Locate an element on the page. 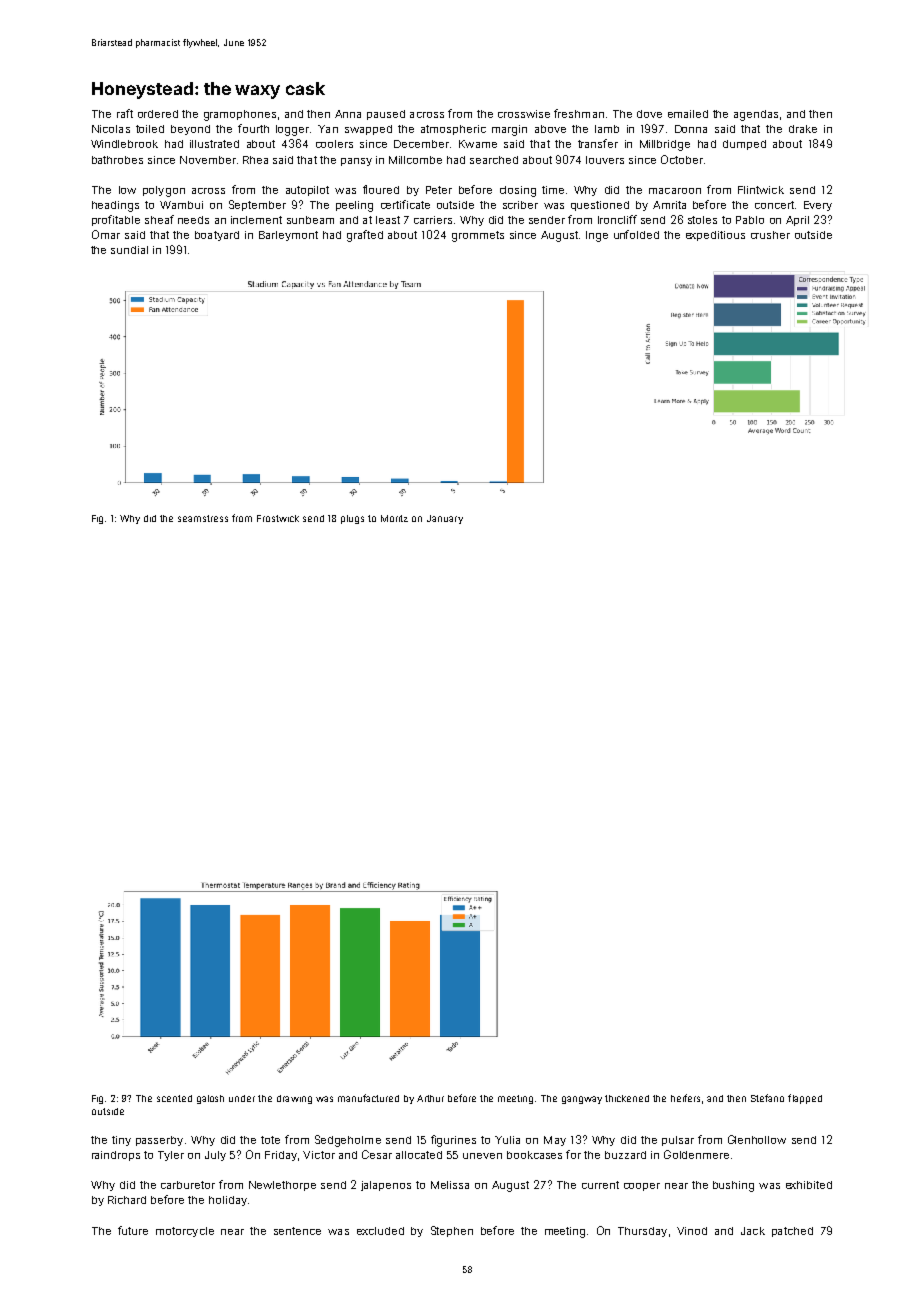 This image has height=1308, width=924. Moritz is located at coordinates (394, 518).
